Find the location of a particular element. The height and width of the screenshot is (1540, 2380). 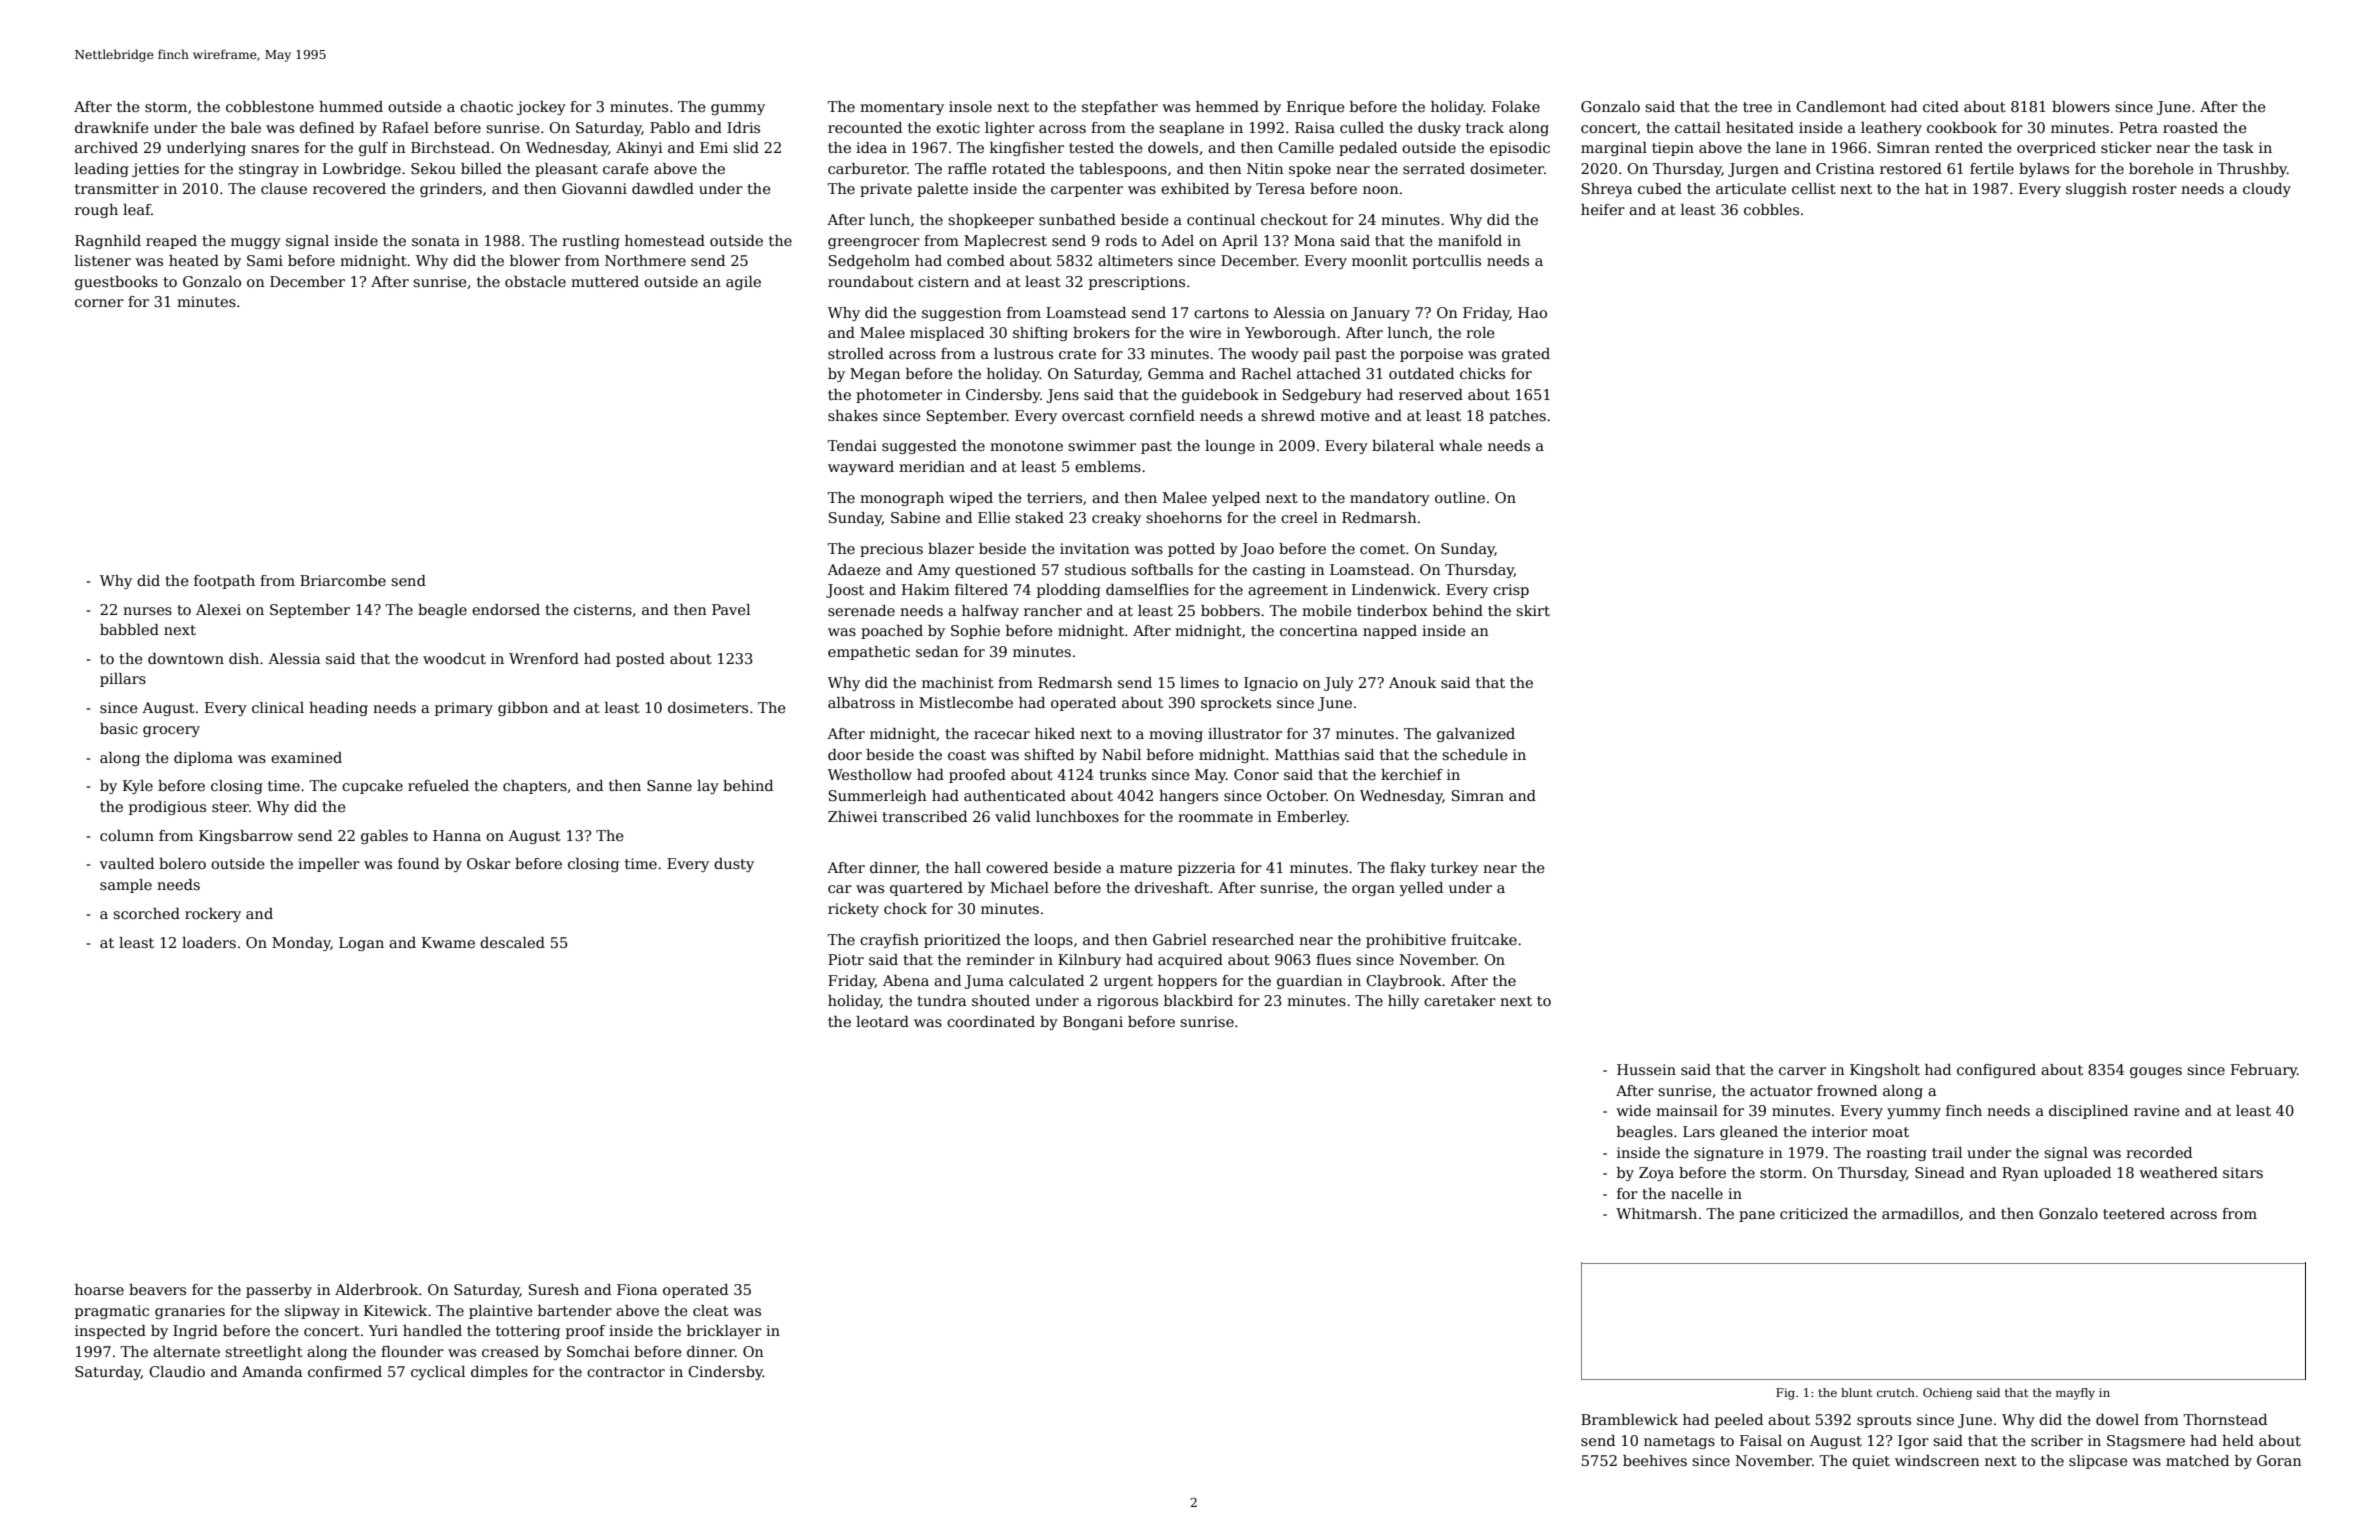

galvanized is located at coordinates (1476, 735).
